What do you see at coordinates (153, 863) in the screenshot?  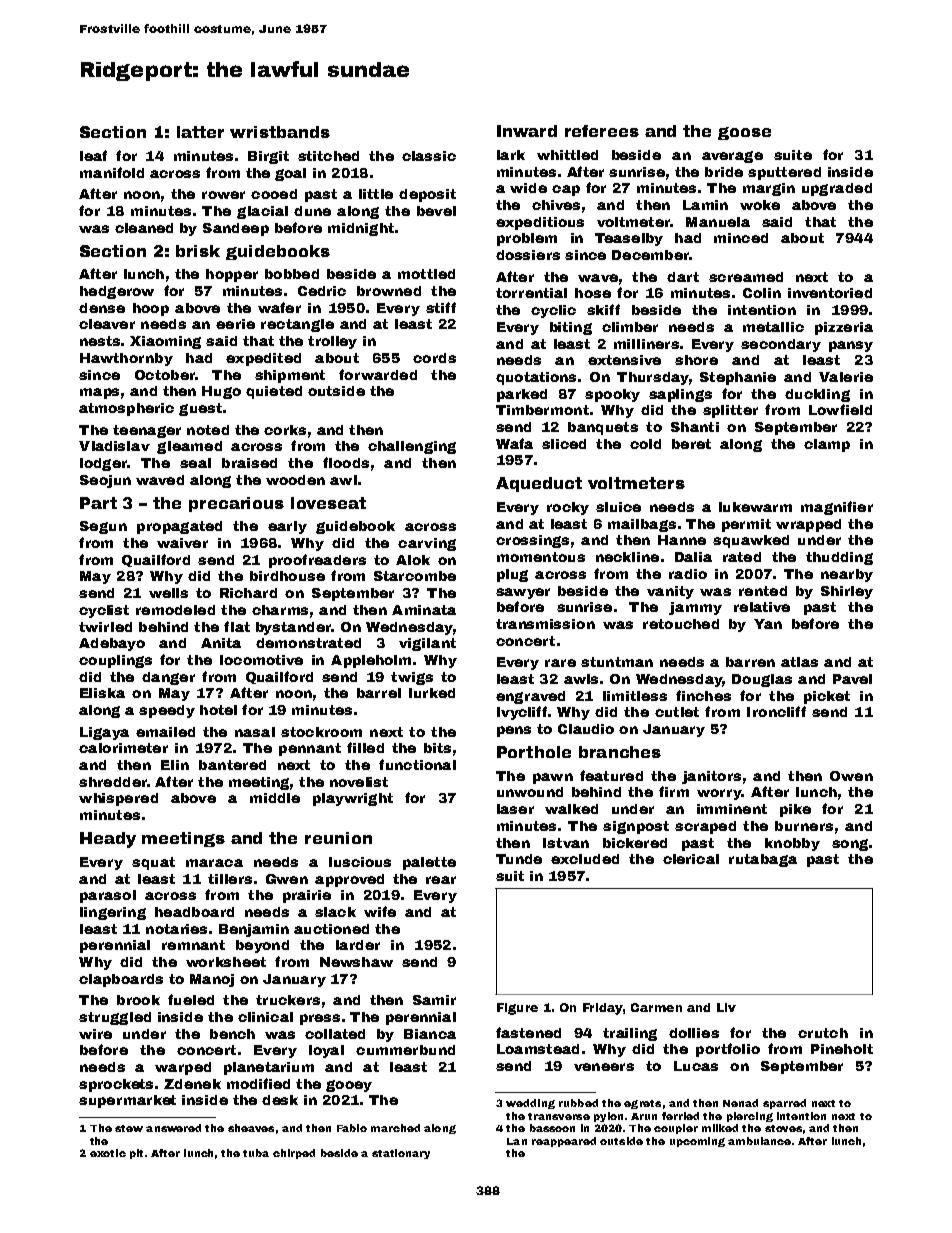 I see `squat` at bounding box center [153, 863].
